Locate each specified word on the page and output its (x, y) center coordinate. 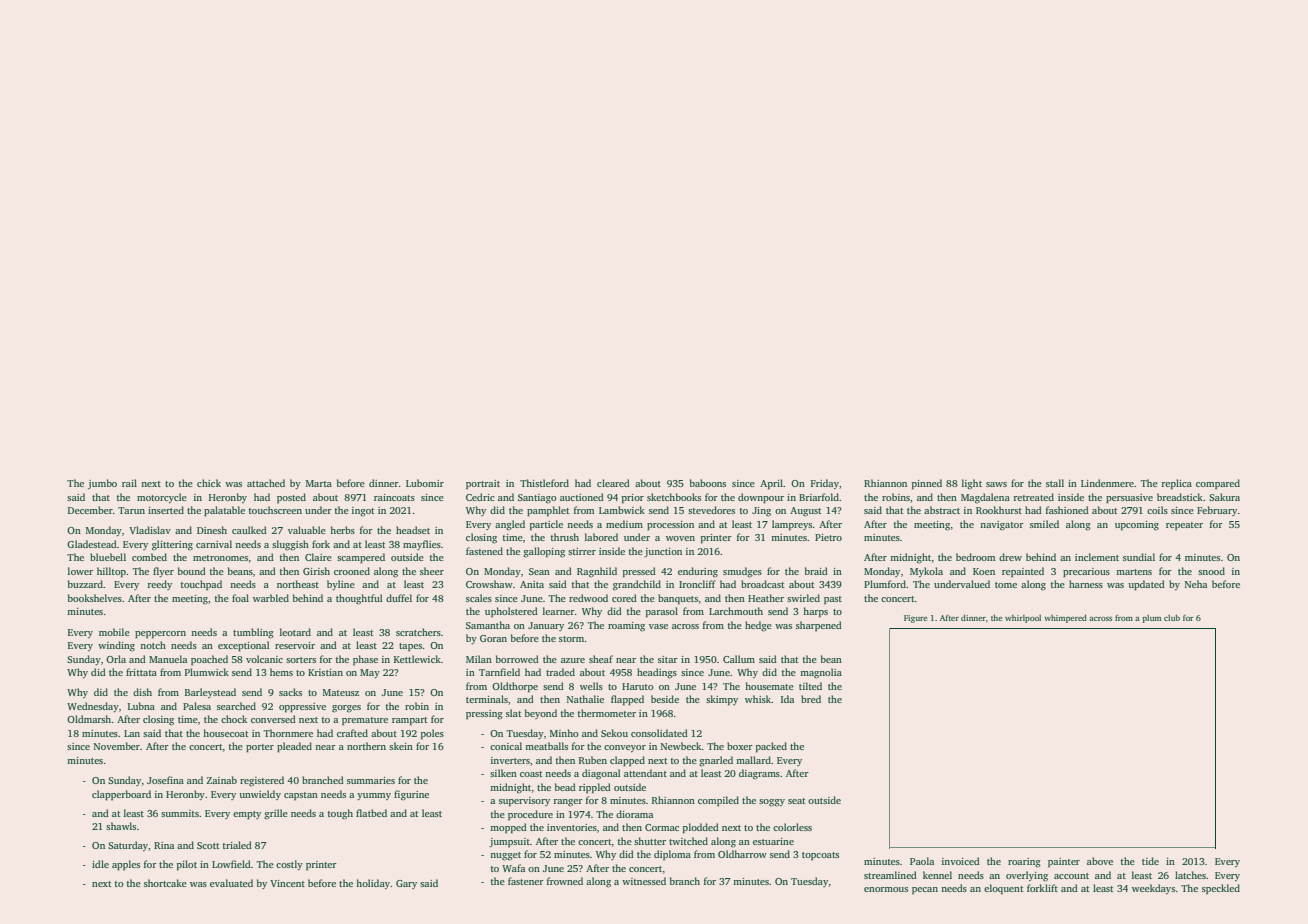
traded (560, 672)
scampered (361, 558)
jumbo (102, 484)
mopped (508, 828)
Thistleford (544, 483)
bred (811, 699)
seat (796, 801)
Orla (116, 659)
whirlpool (1023, 619)
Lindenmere (1107, 483)
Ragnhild (597, 572)
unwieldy (260, 795)
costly (289, 865)
